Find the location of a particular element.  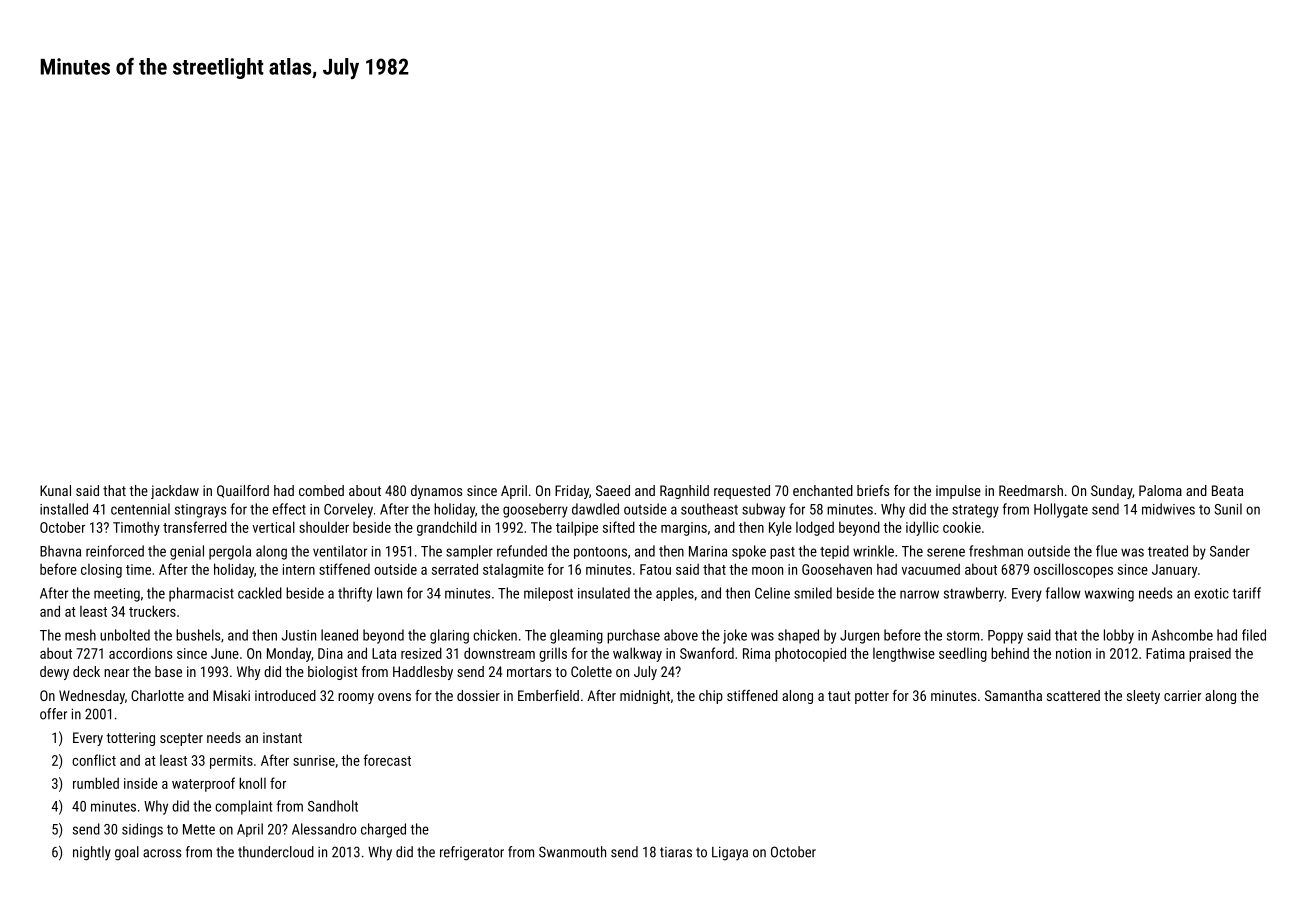

instant is located at coordinates (282, 737).
